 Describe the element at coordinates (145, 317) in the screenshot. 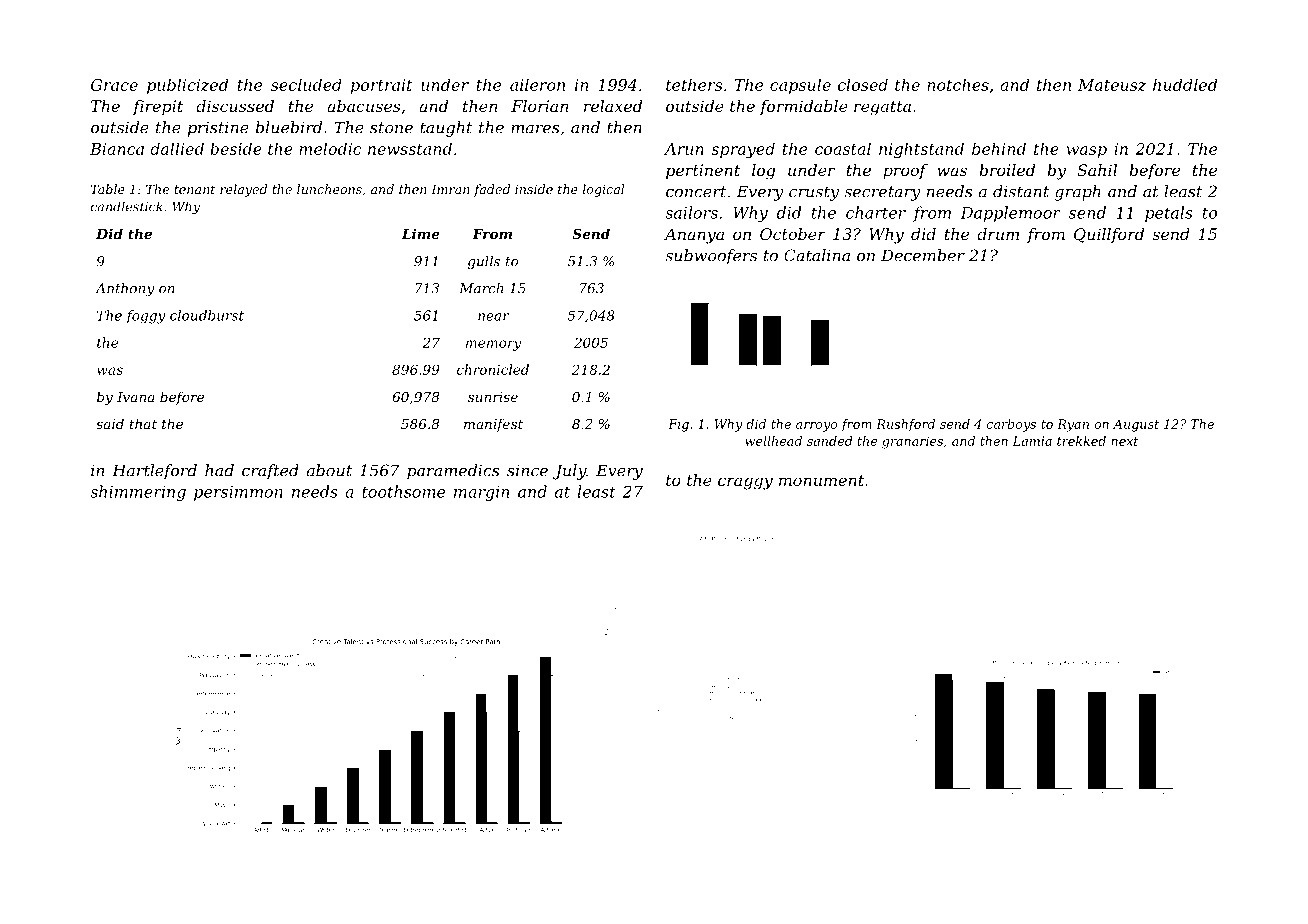

I see `foggy` at that location.
